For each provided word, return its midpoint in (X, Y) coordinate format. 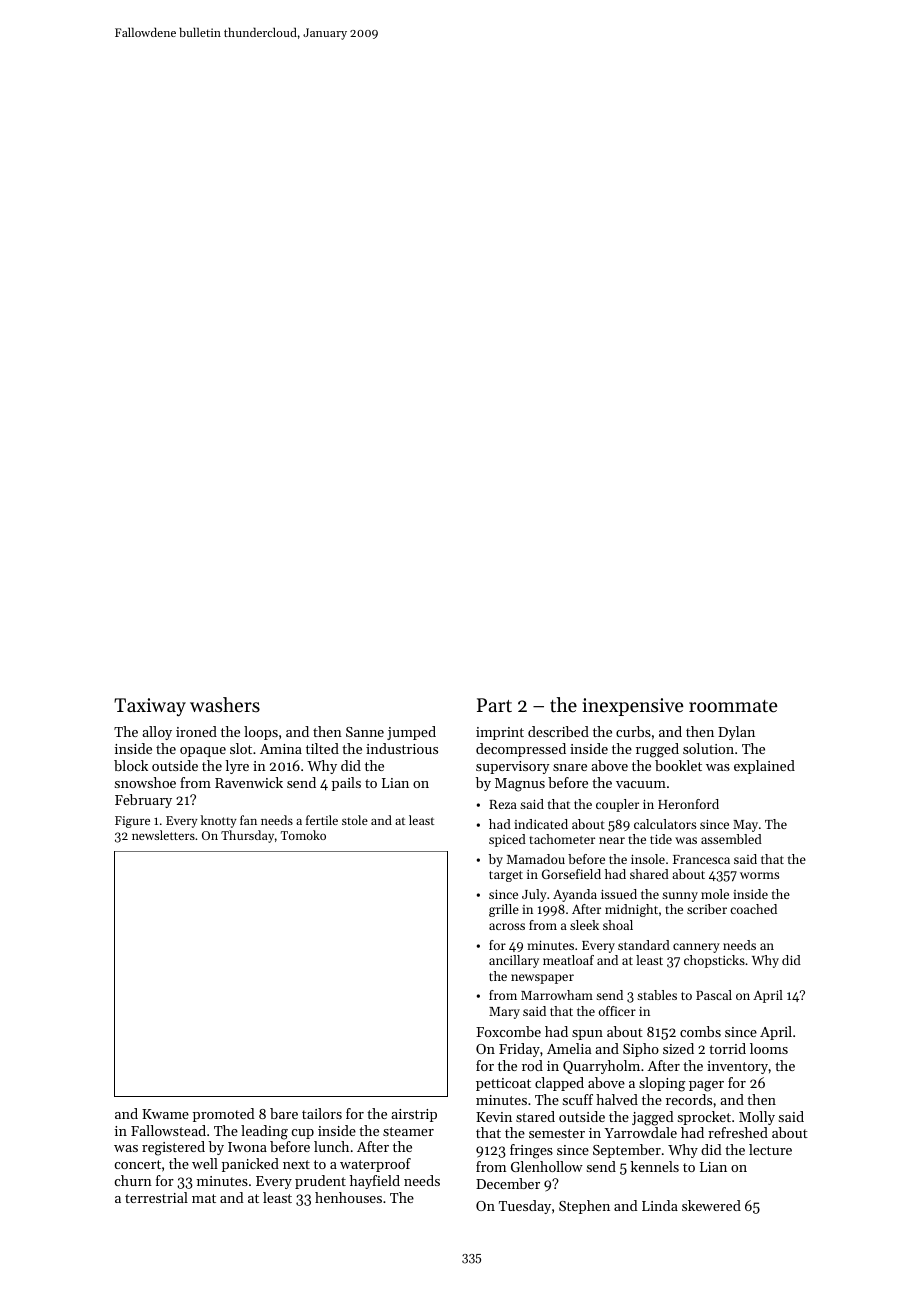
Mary (504, 1013)
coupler (617, 805)
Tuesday (525, 1207)
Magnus (520, 785)
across (507, 926)
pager (706, 1086)
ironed (196, 731)
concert (138, 1164)
